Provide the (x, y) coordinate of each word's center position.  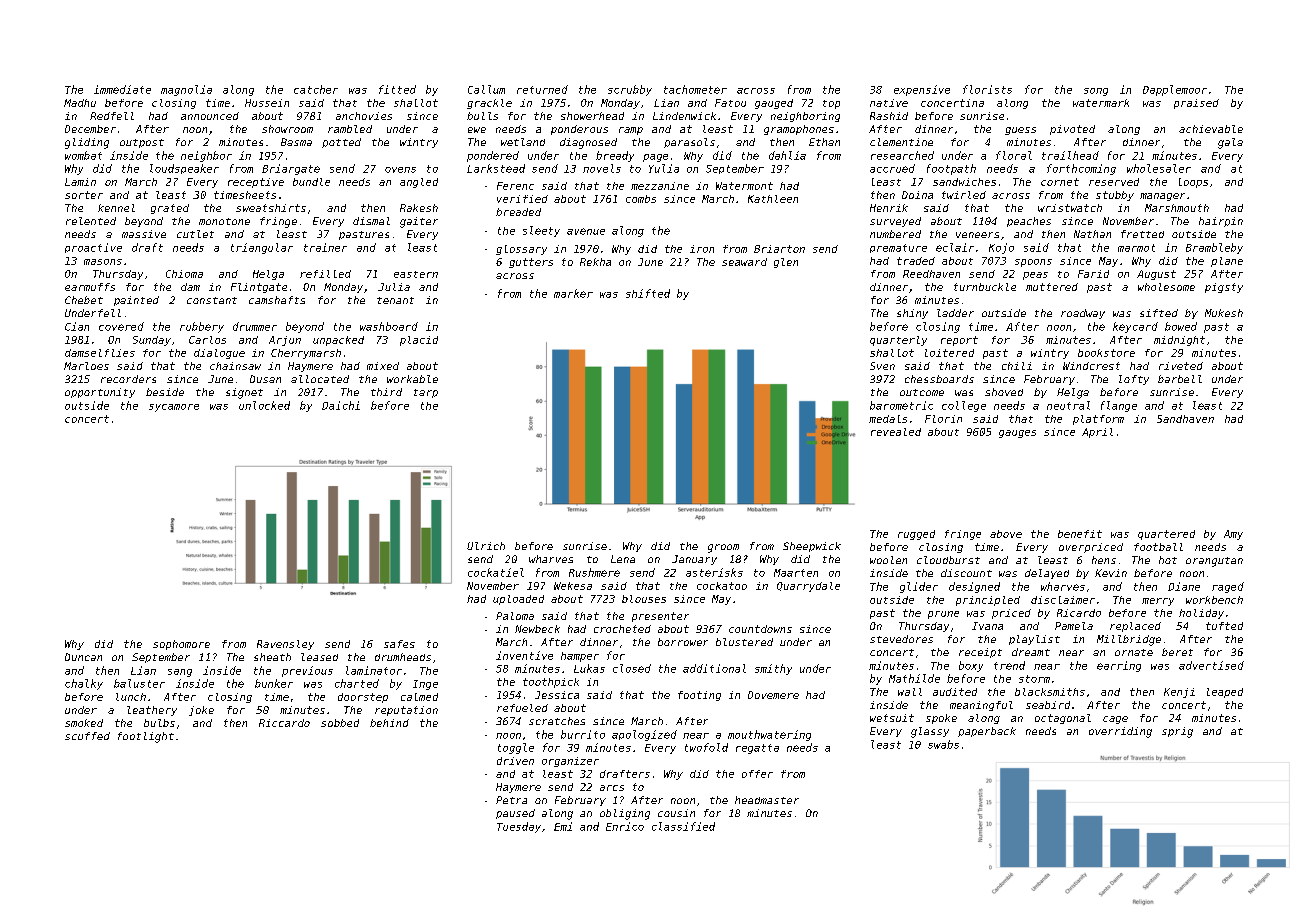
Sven (882, 366)
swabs (943, 744)
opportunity (100, 393)
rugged (916, 535)
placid (419, 341)
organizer (570, 762)
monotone (224, 221)
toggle (516, 748)
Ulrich (486, 546)
